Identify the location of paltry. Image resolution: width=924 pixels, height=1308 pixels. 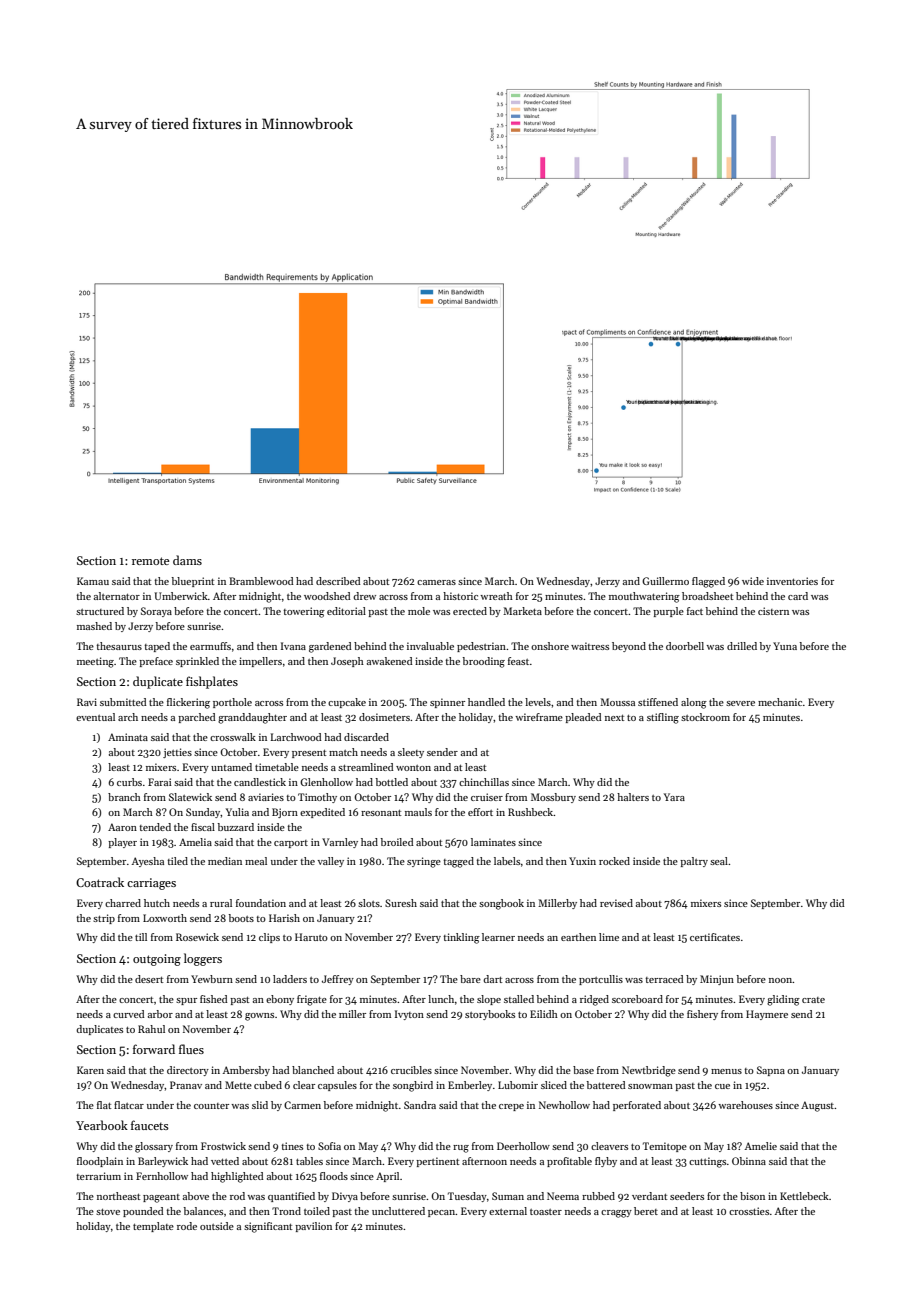
(694, 862).
